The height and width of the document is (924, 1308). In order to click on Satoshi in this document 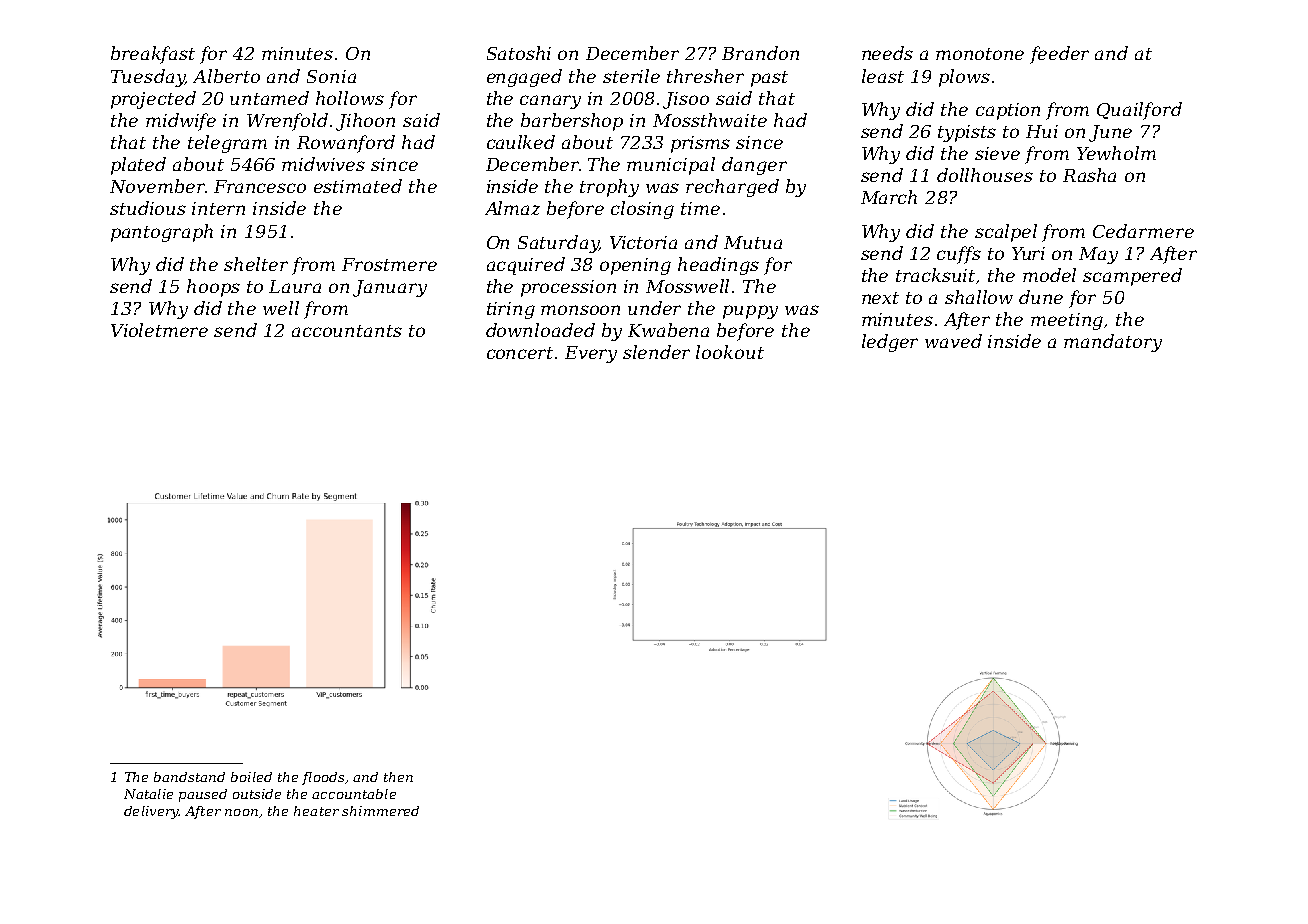, I will do `click(519, 53)`.
